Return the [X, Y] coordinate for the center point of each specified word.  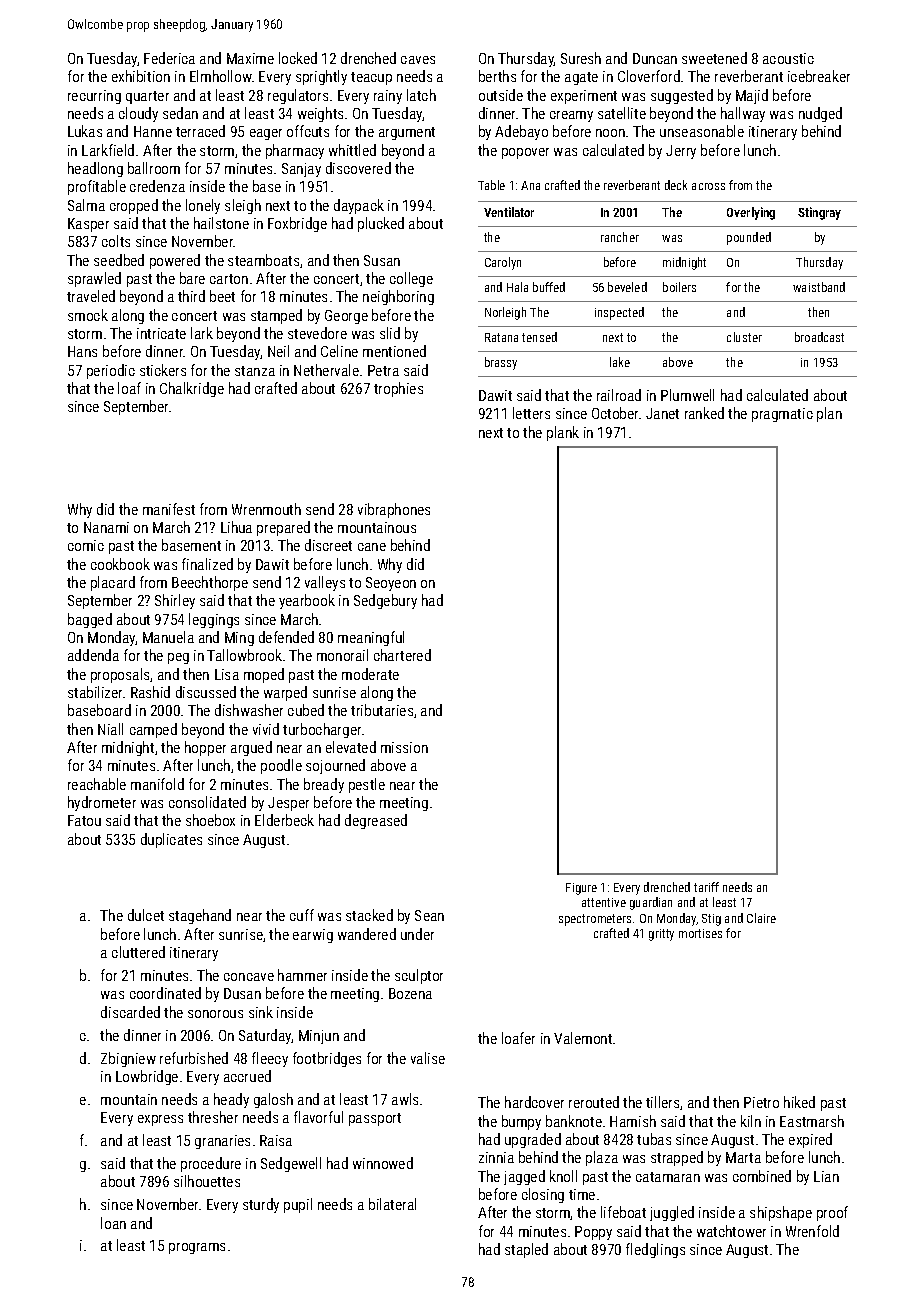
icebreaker [819, 76]
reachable [97, 784]
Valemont [583, 1038]
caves [418, 60]
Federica [169, 58]
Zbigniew [128, 1059]
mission [404, 747]
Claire [761, 918]
